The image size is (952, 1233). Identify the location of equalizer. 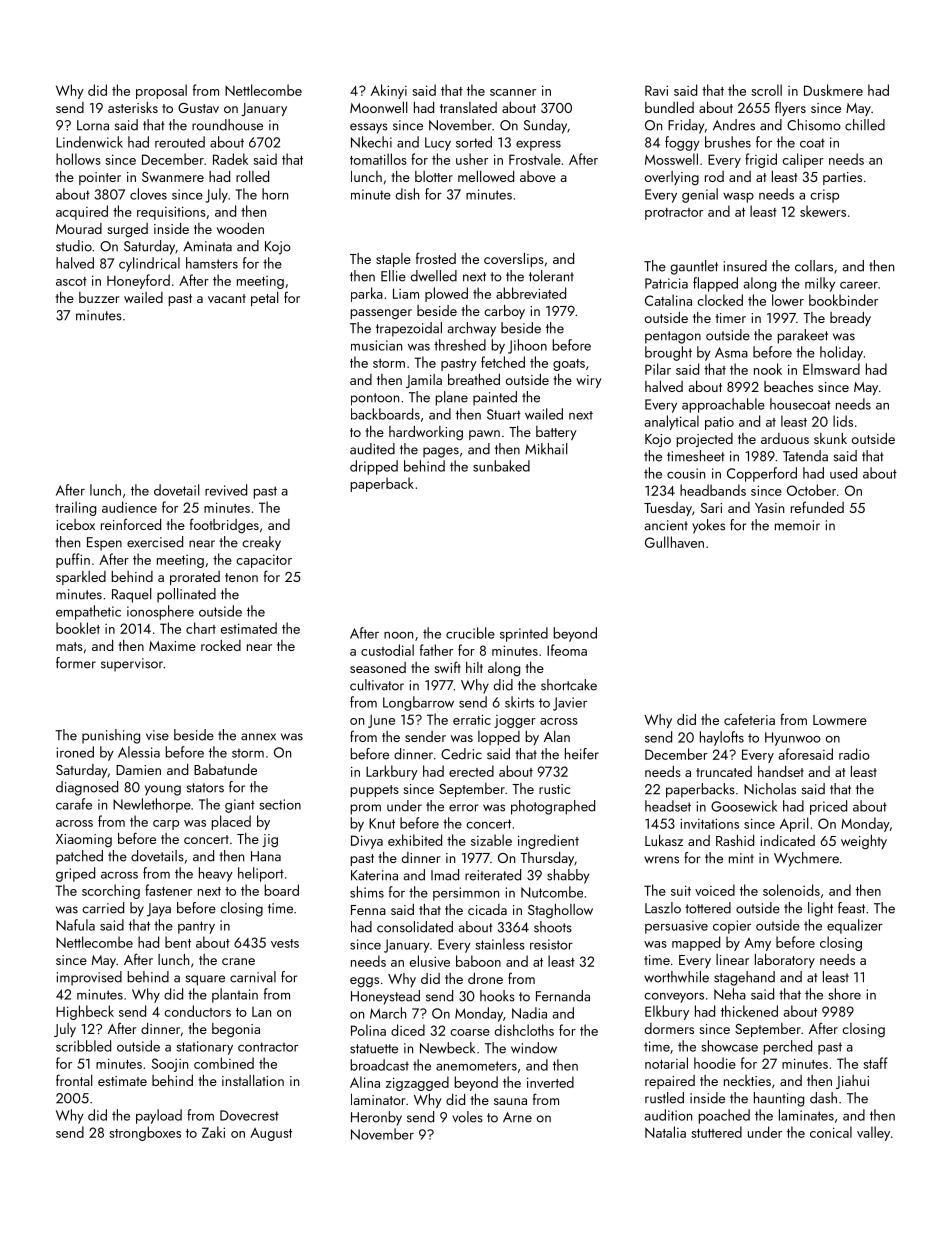
(855, 926).
